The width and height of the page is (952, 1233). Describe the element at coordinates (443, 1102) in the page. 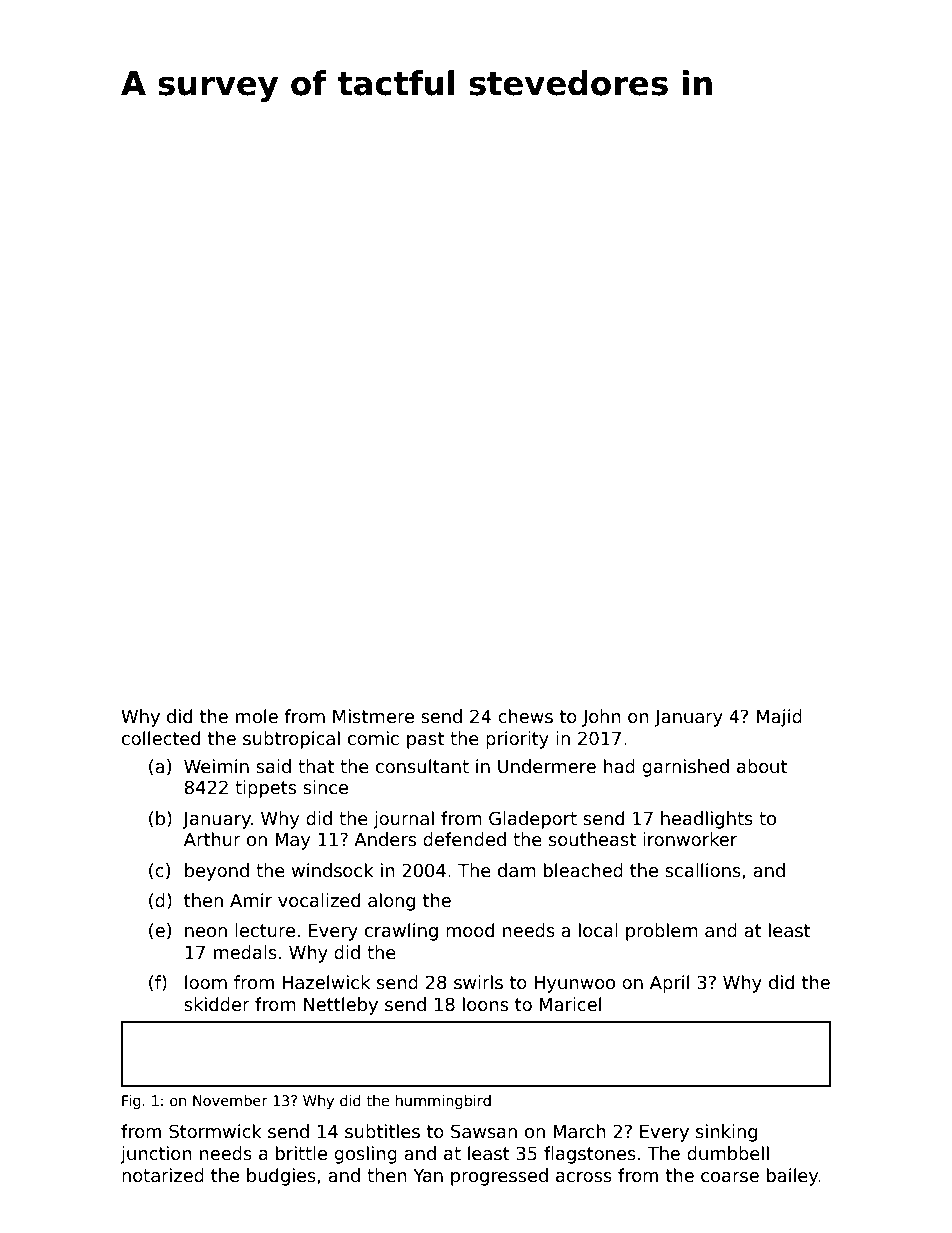

I see `hummingbird` at that location.
